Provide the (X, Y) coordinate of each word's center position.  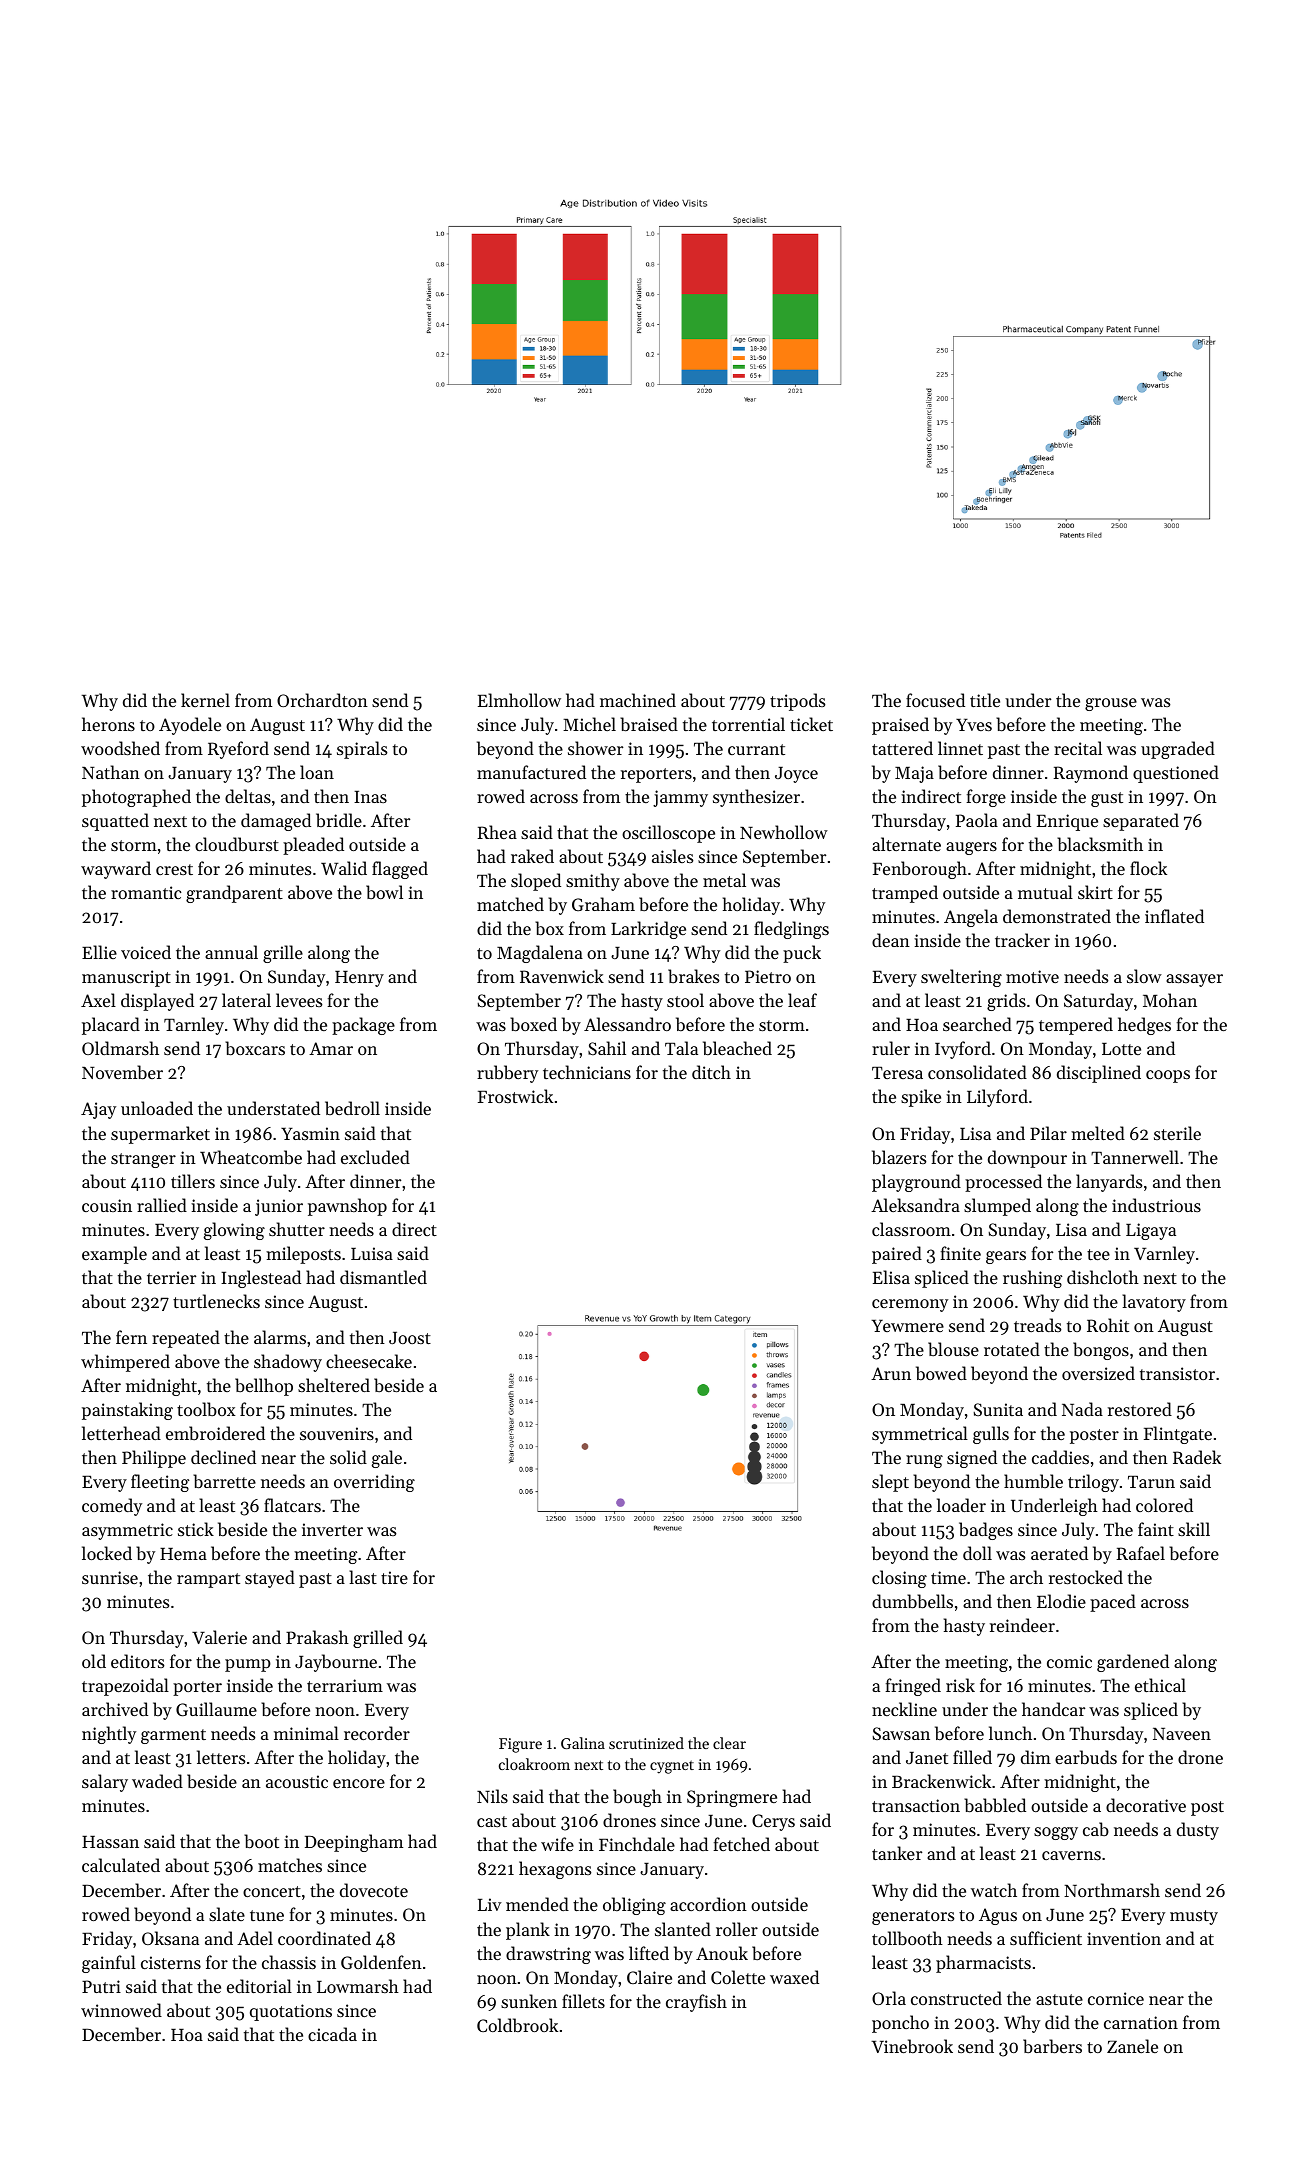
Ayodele (190, 726)
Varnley (1164, 1255)
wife (557, 1844)
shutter (297, 1229)
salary (105, 1783)
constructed (956, 1998)
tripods (797, 702)
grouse (1111, 704)
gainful (109, 1964)
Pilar (1048, 1133)
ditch (711, 1072)
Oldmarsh (120, 1048)
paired (897, 1255)
